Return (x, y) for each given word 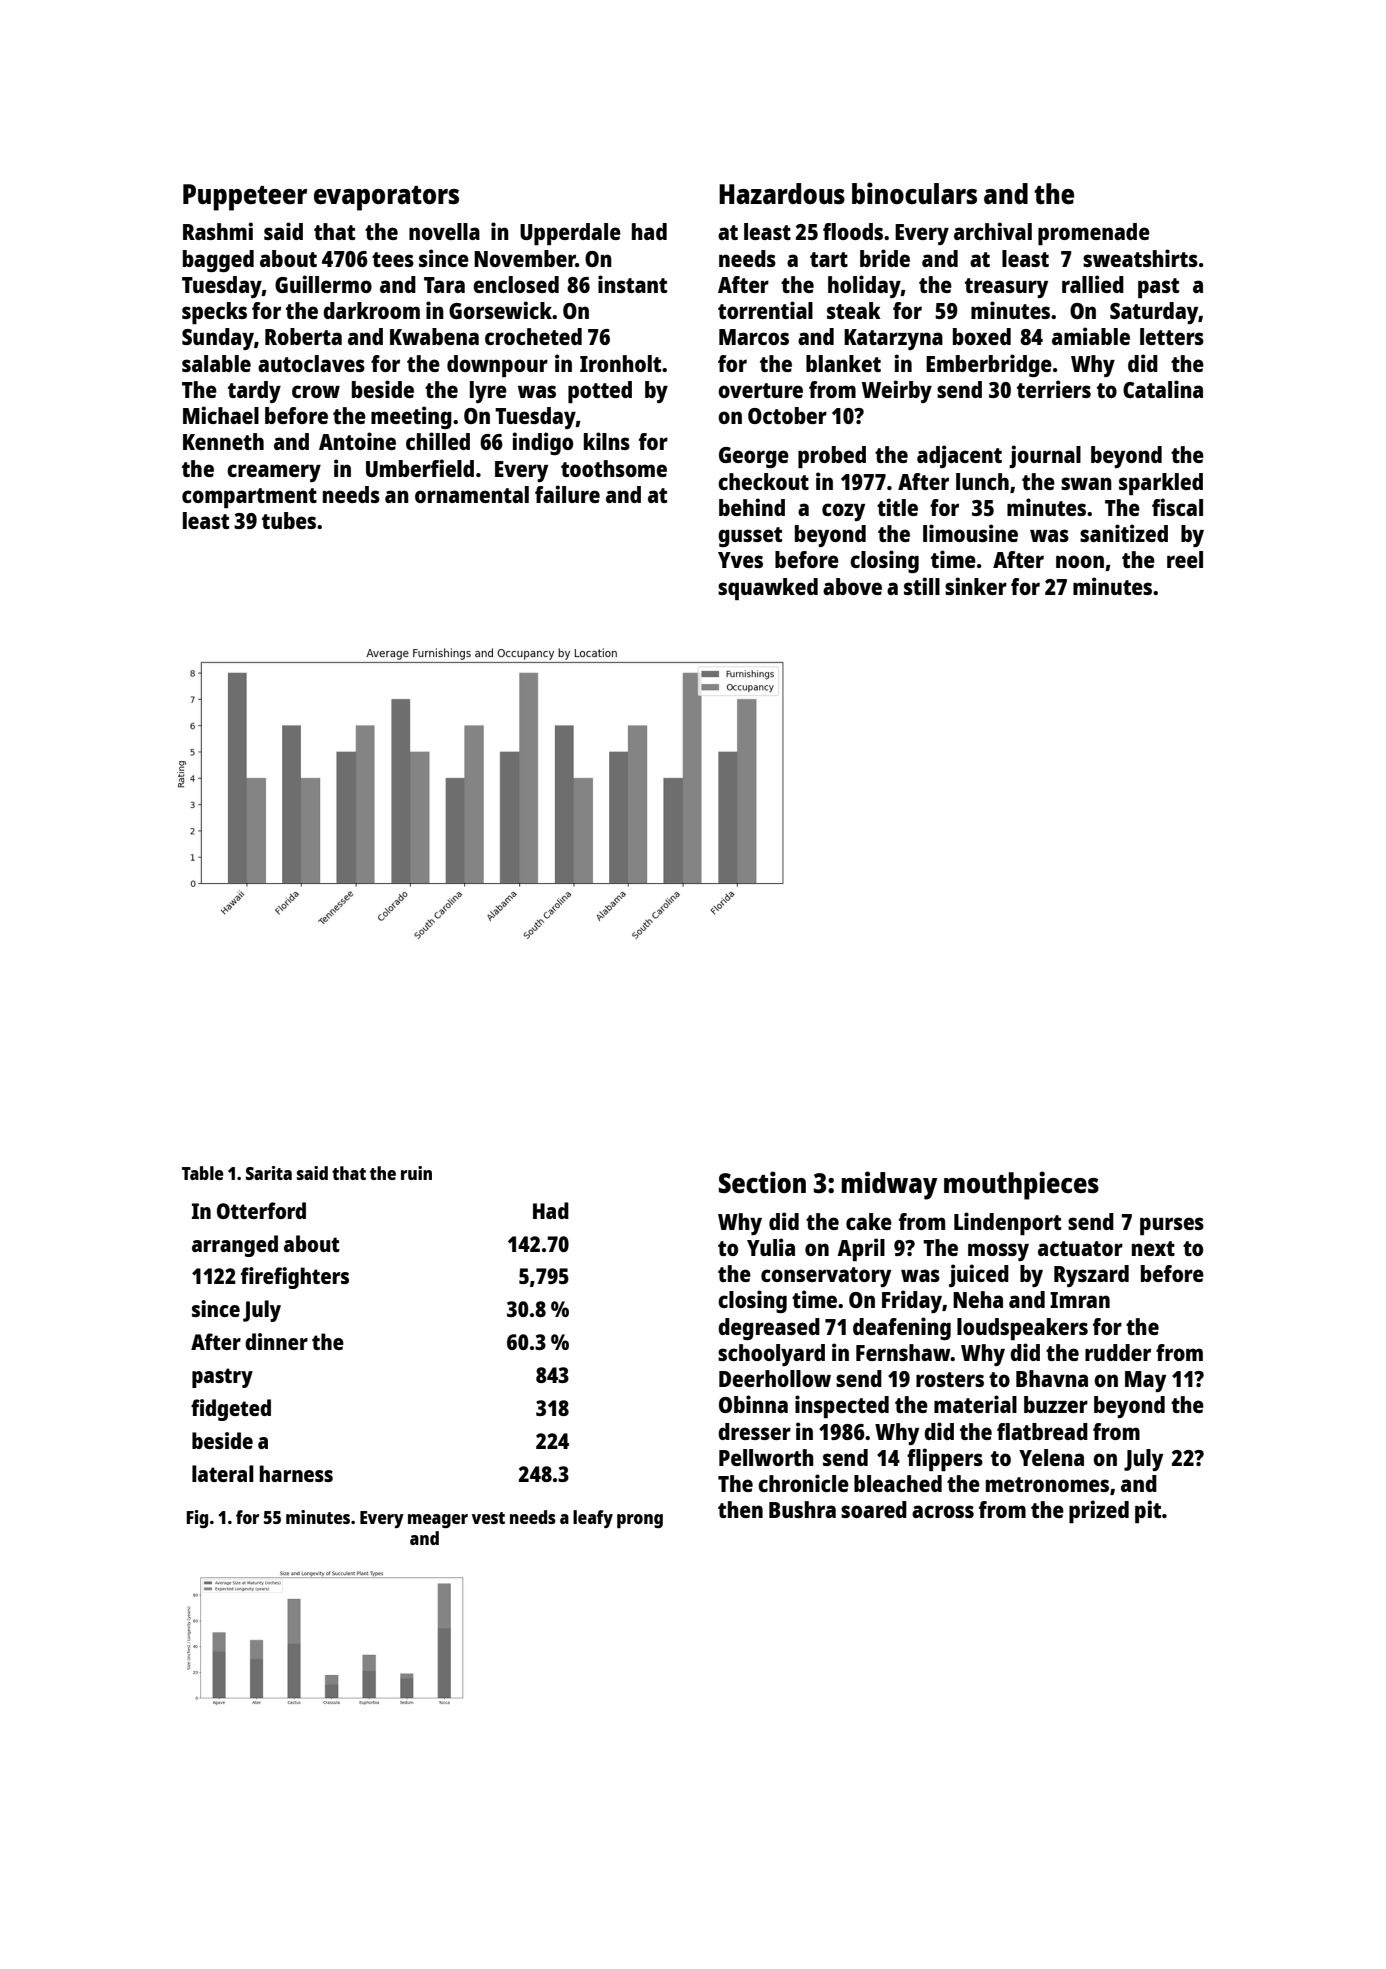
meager (438, 1521)
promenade (1094, 234)
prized (1099, 1511)
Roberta (303, 336)
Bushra (802, 1509)
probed (832, 457)
